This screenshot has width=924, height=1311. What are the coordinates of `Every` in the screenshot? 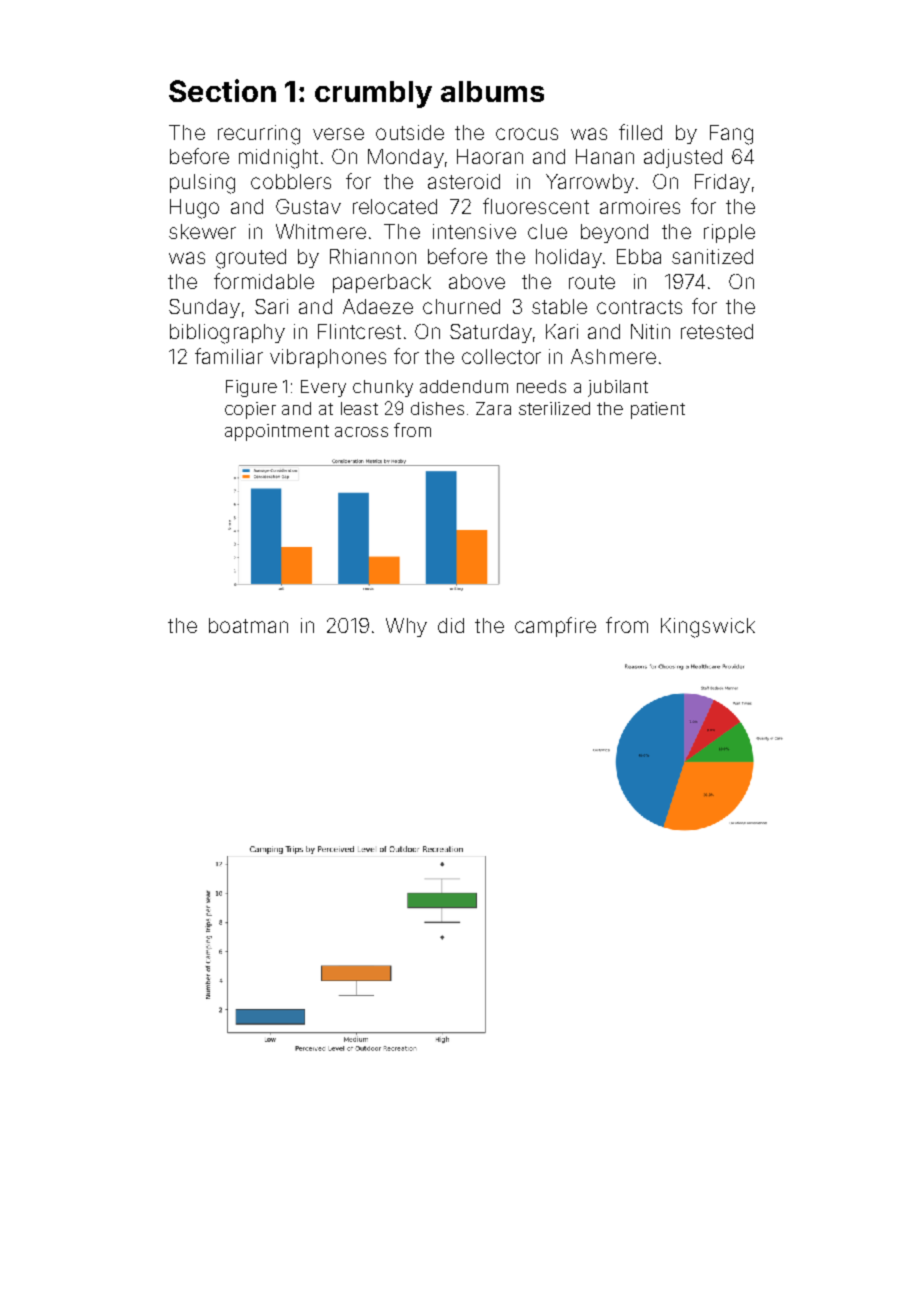 It's located at (323, 388).
